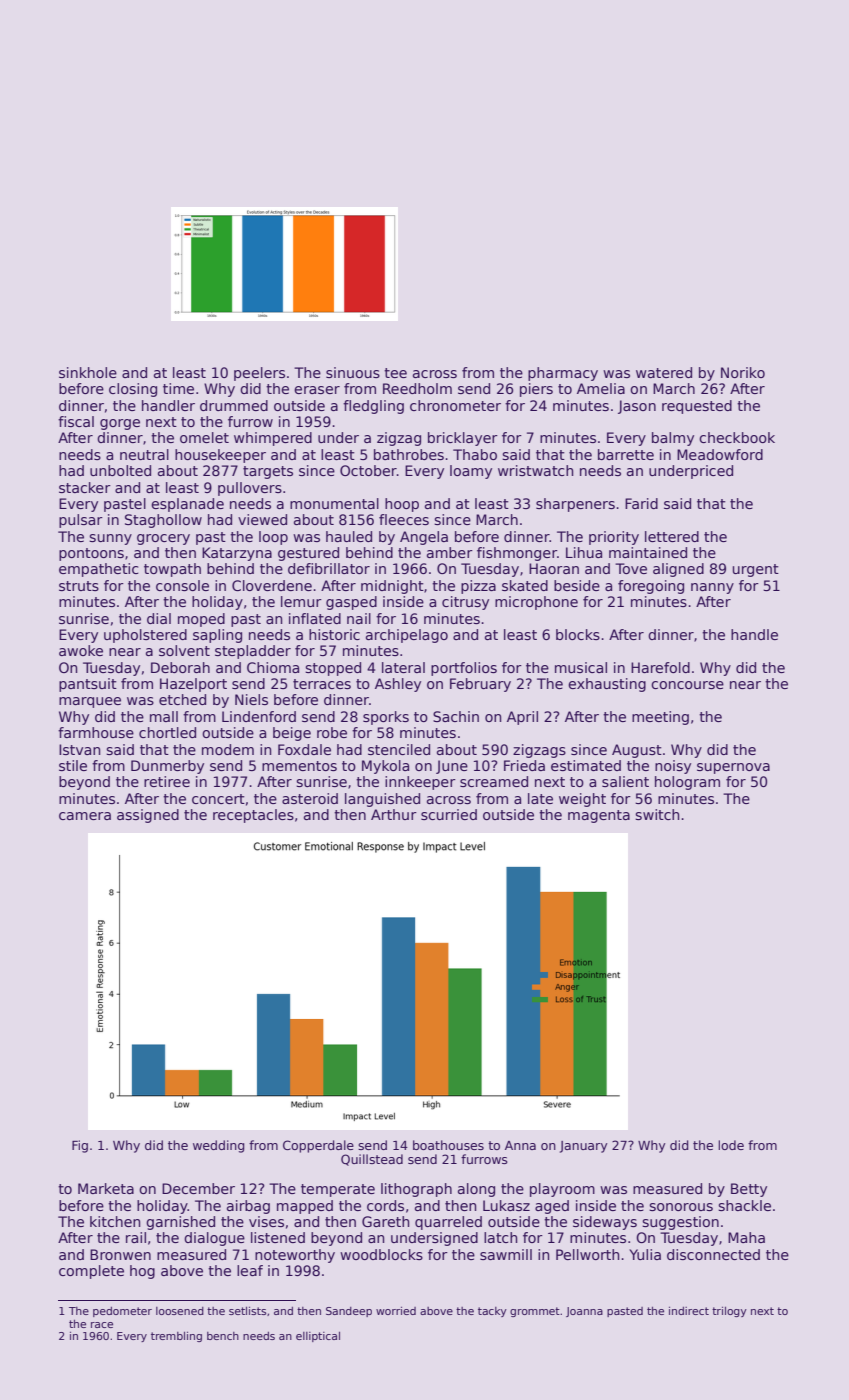  I want to click on concert, so click(218, 799).
